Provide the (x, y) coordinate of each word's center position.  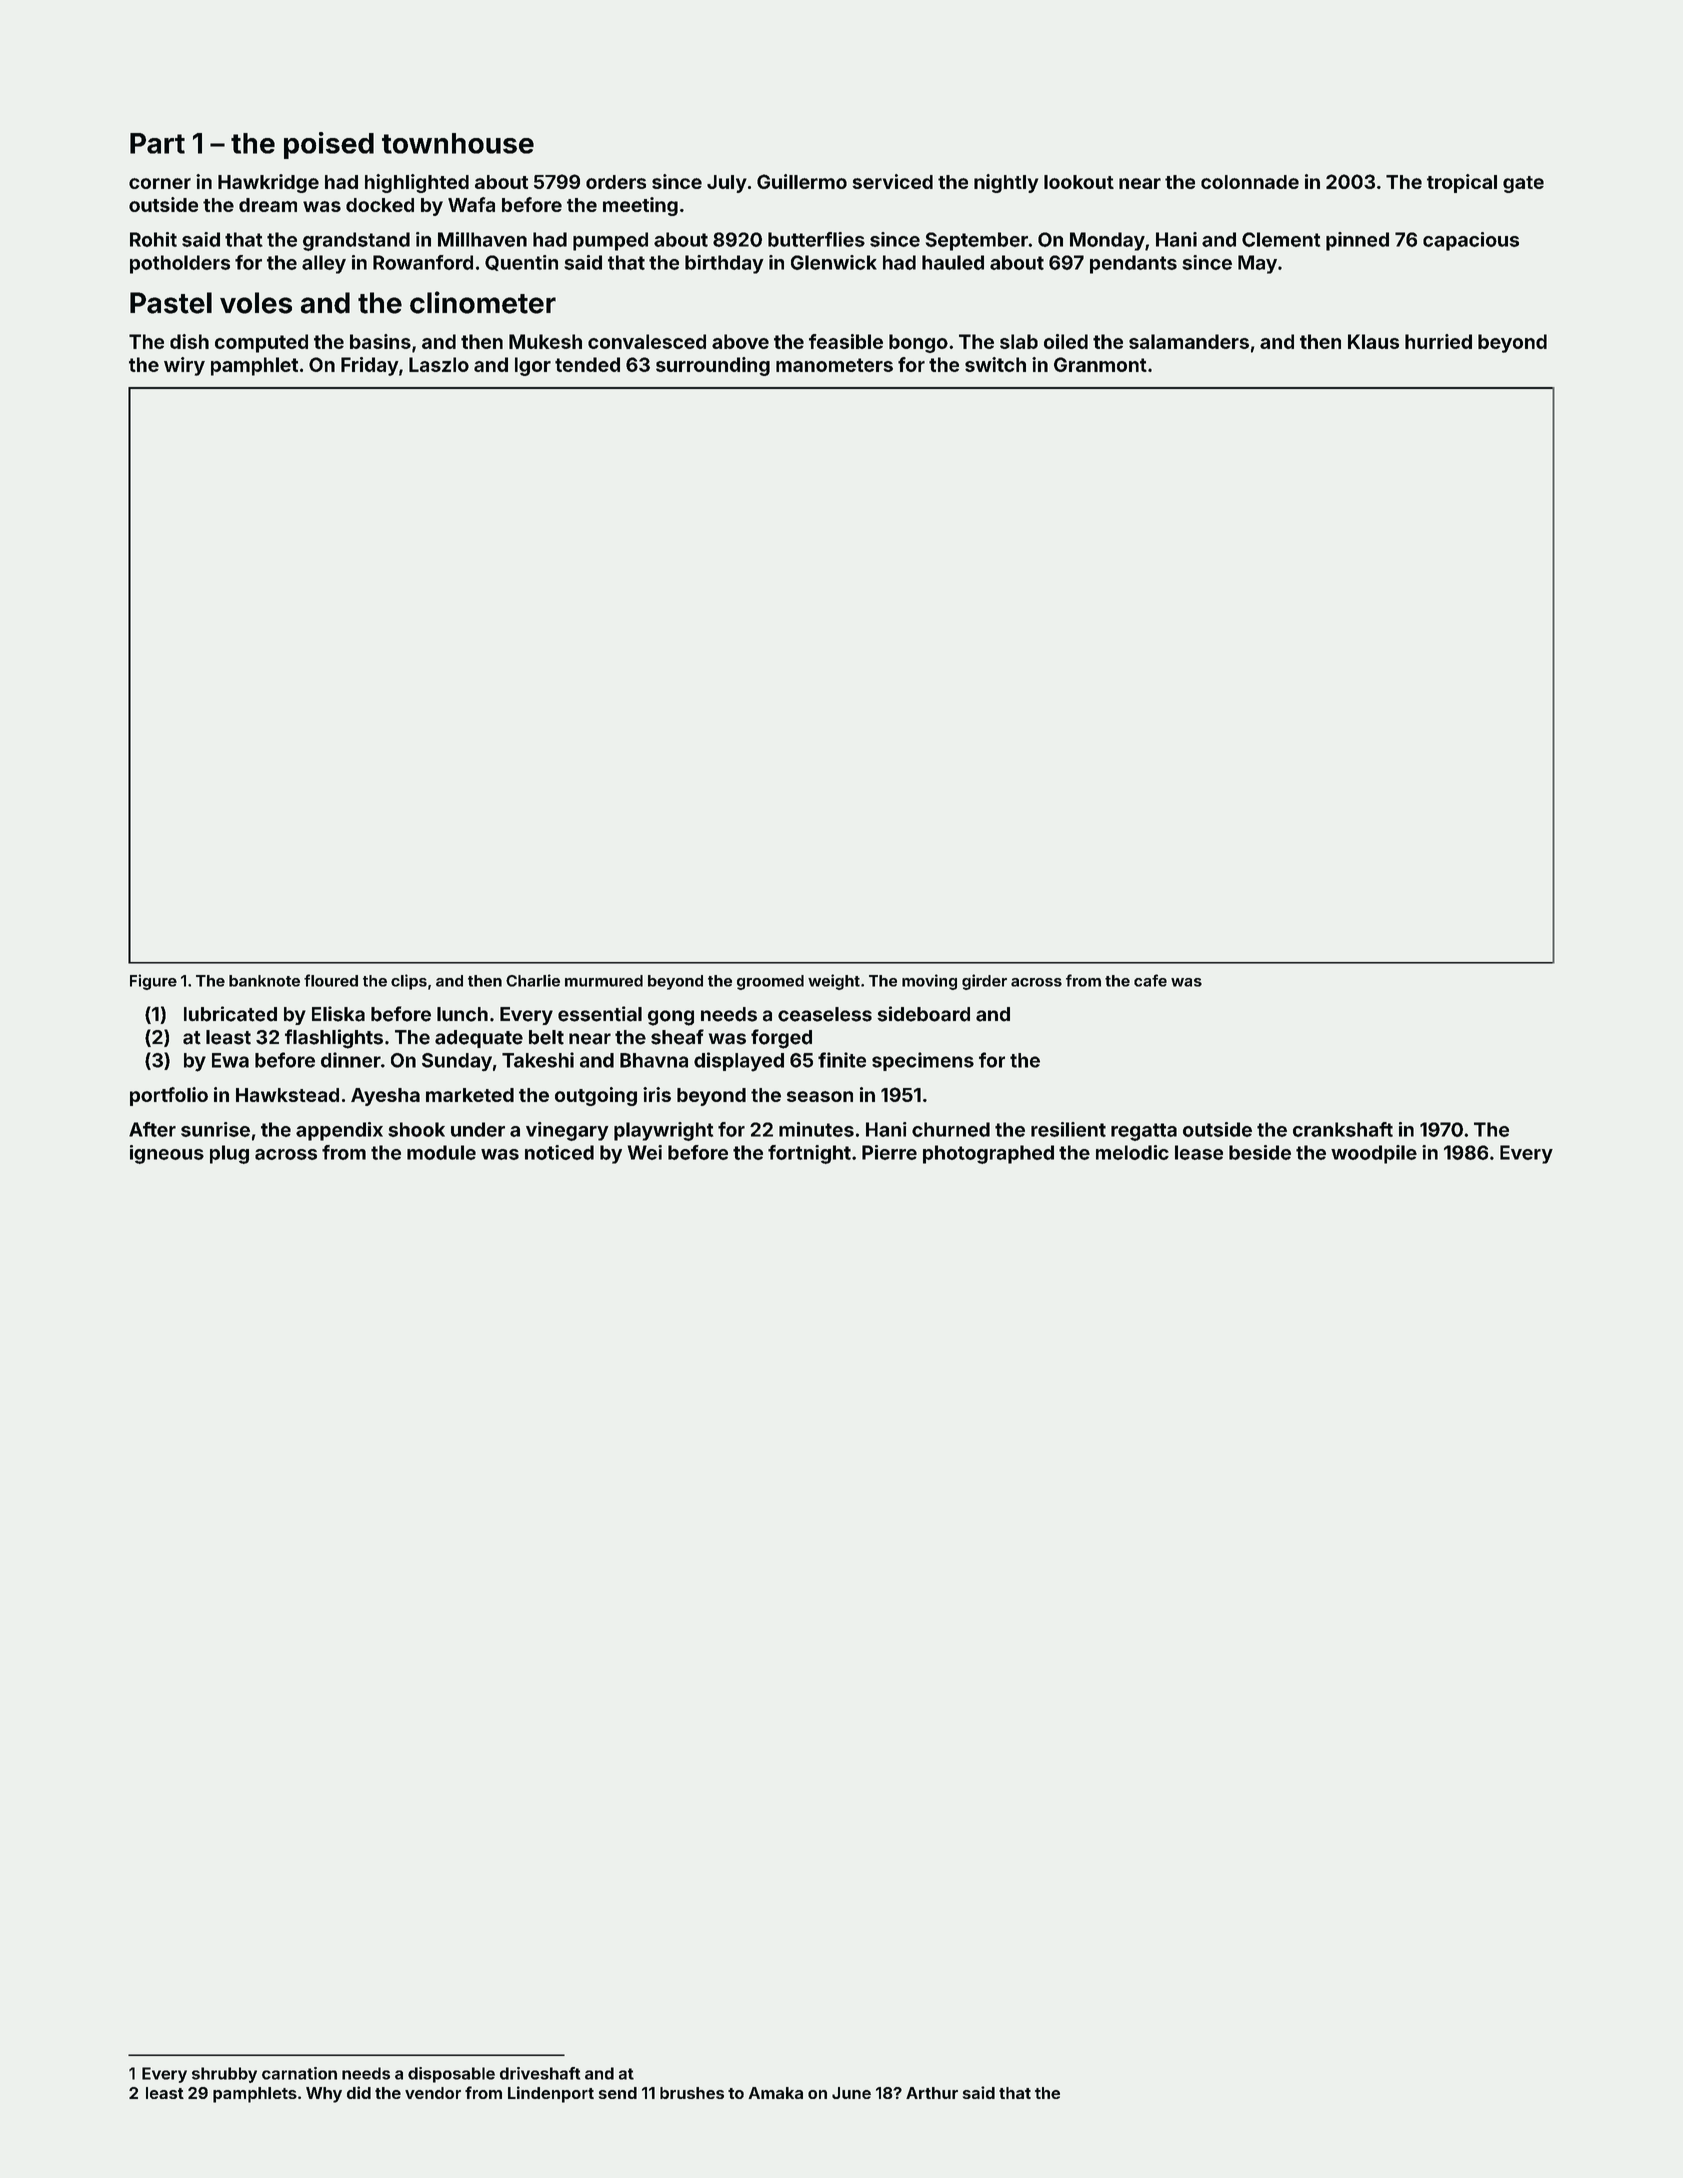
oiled (1066, 341)
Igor (533, 366)
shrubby (224, 2075)
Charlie (533, 980)
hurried (1438, 341)
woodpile (1374, 1154)
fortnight (809, 1154)
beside (1260, 1152)
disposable (451, 2075)
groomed (770, 982)
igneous (167, 1154)
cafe (1150, 980)
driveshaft (540, 2073)
